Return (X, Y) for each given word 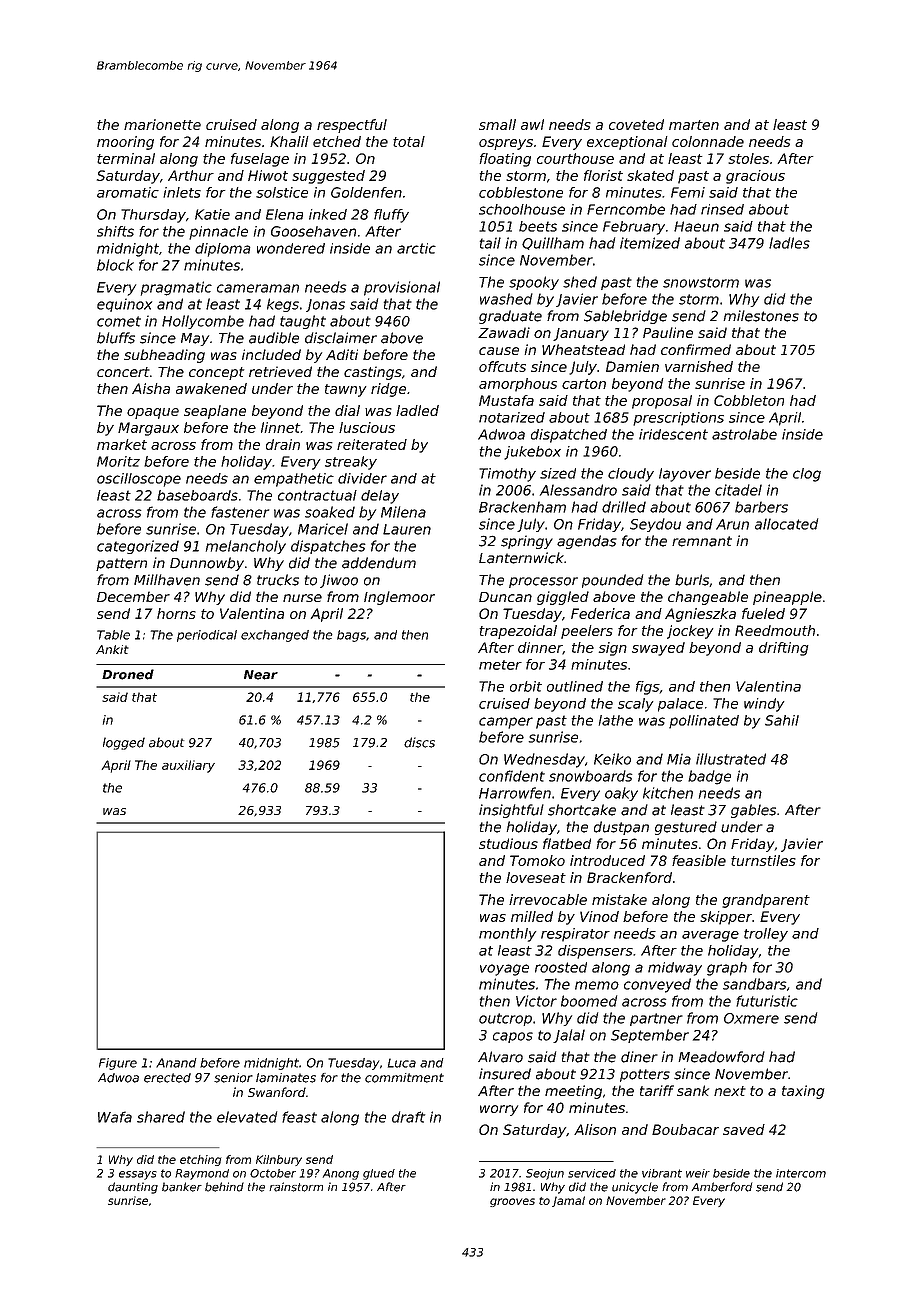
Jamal (568, 1201)
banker (182, 1187)
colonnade (708, 141)
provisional (402, 288)
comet (119, 321)
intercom (801, 1173)
